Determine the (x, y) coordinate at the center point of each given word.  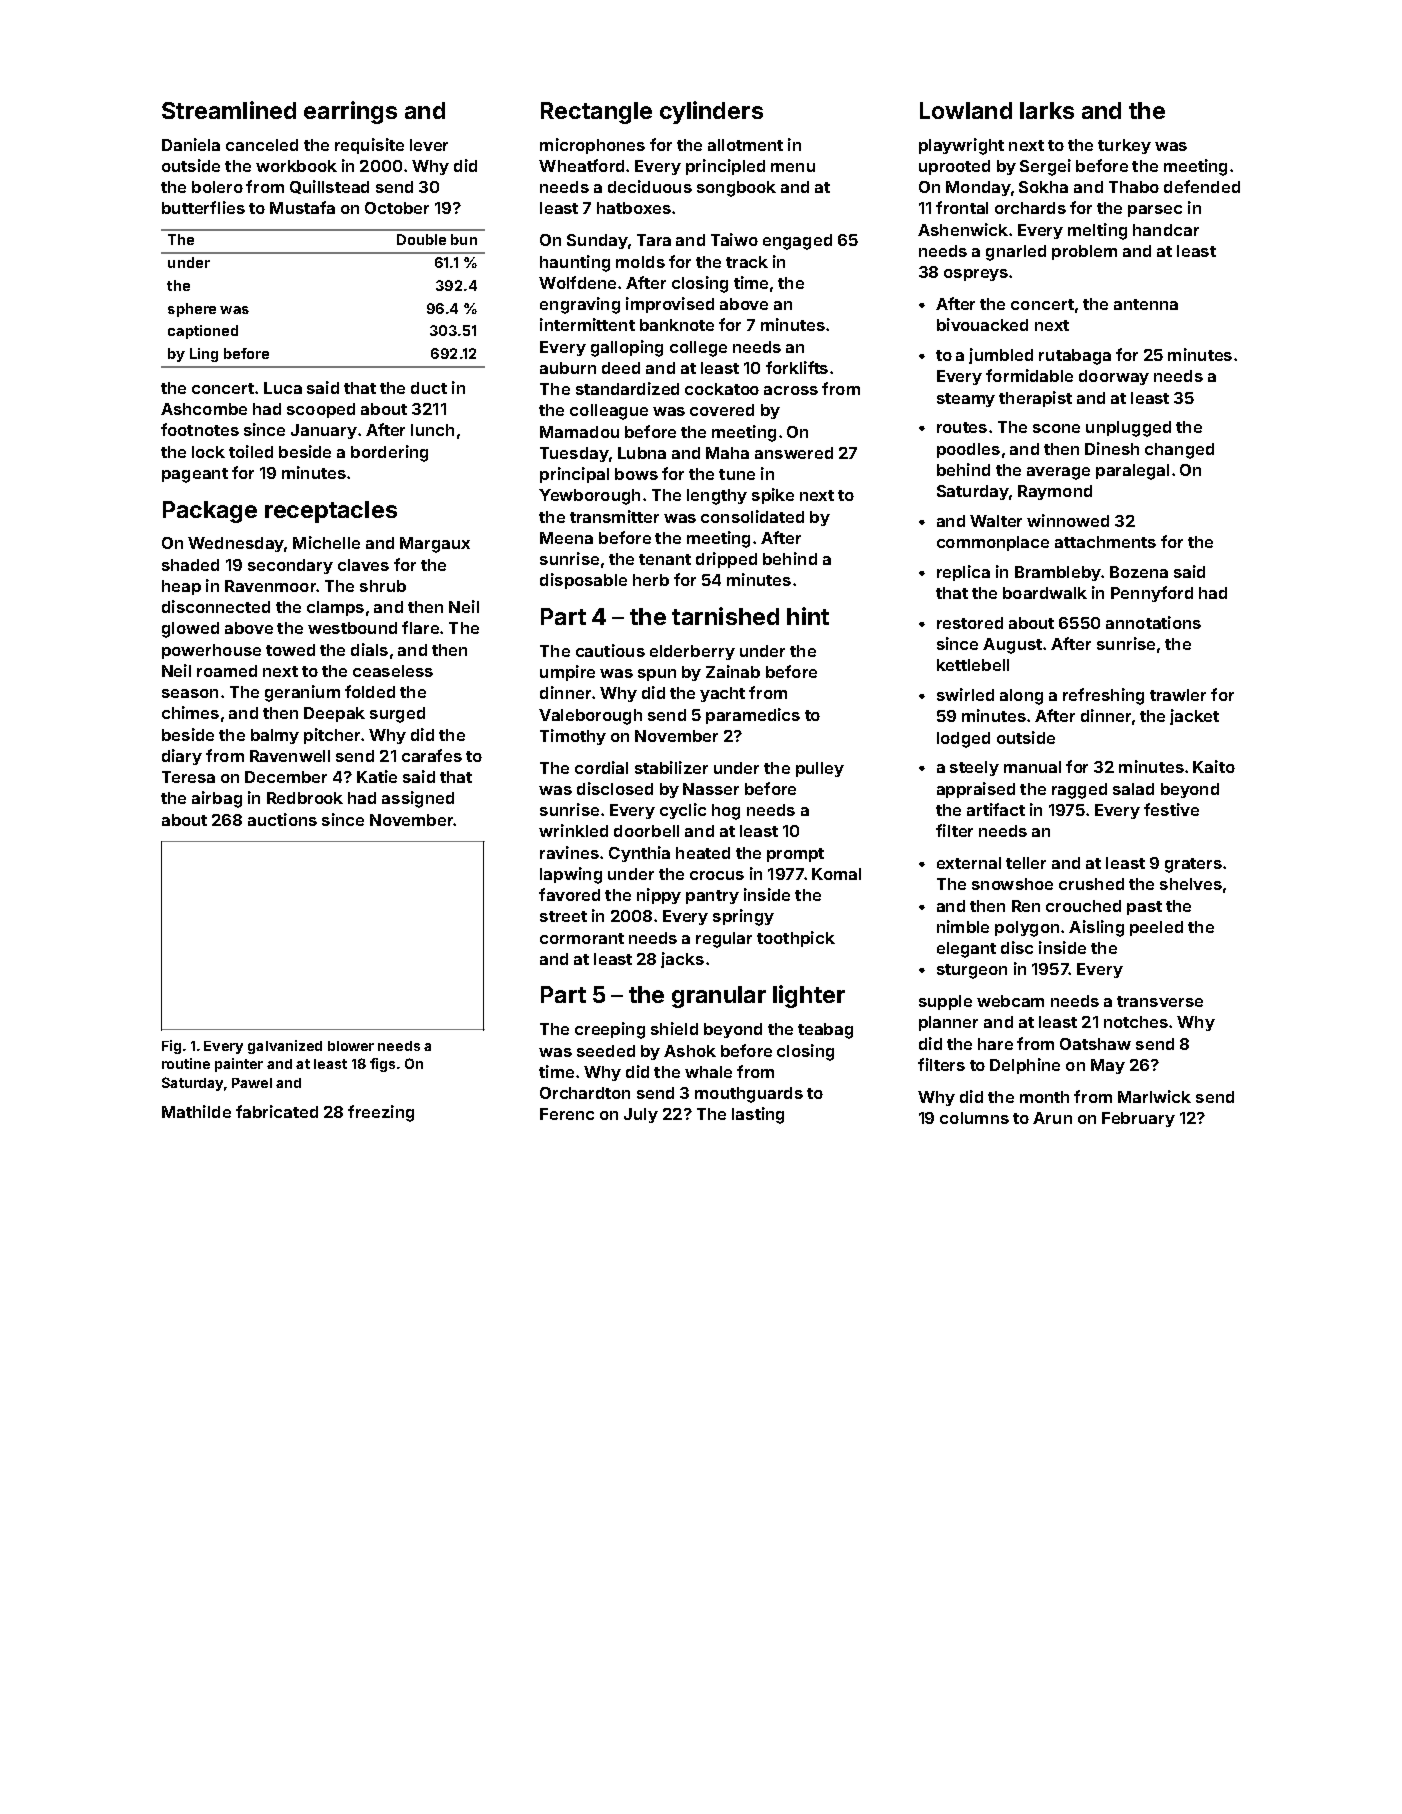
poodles (968, 450)
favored (569, 894)
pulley (820, 769)
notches (1136, 1022)
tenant (665, 559)
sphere (192, 310)
